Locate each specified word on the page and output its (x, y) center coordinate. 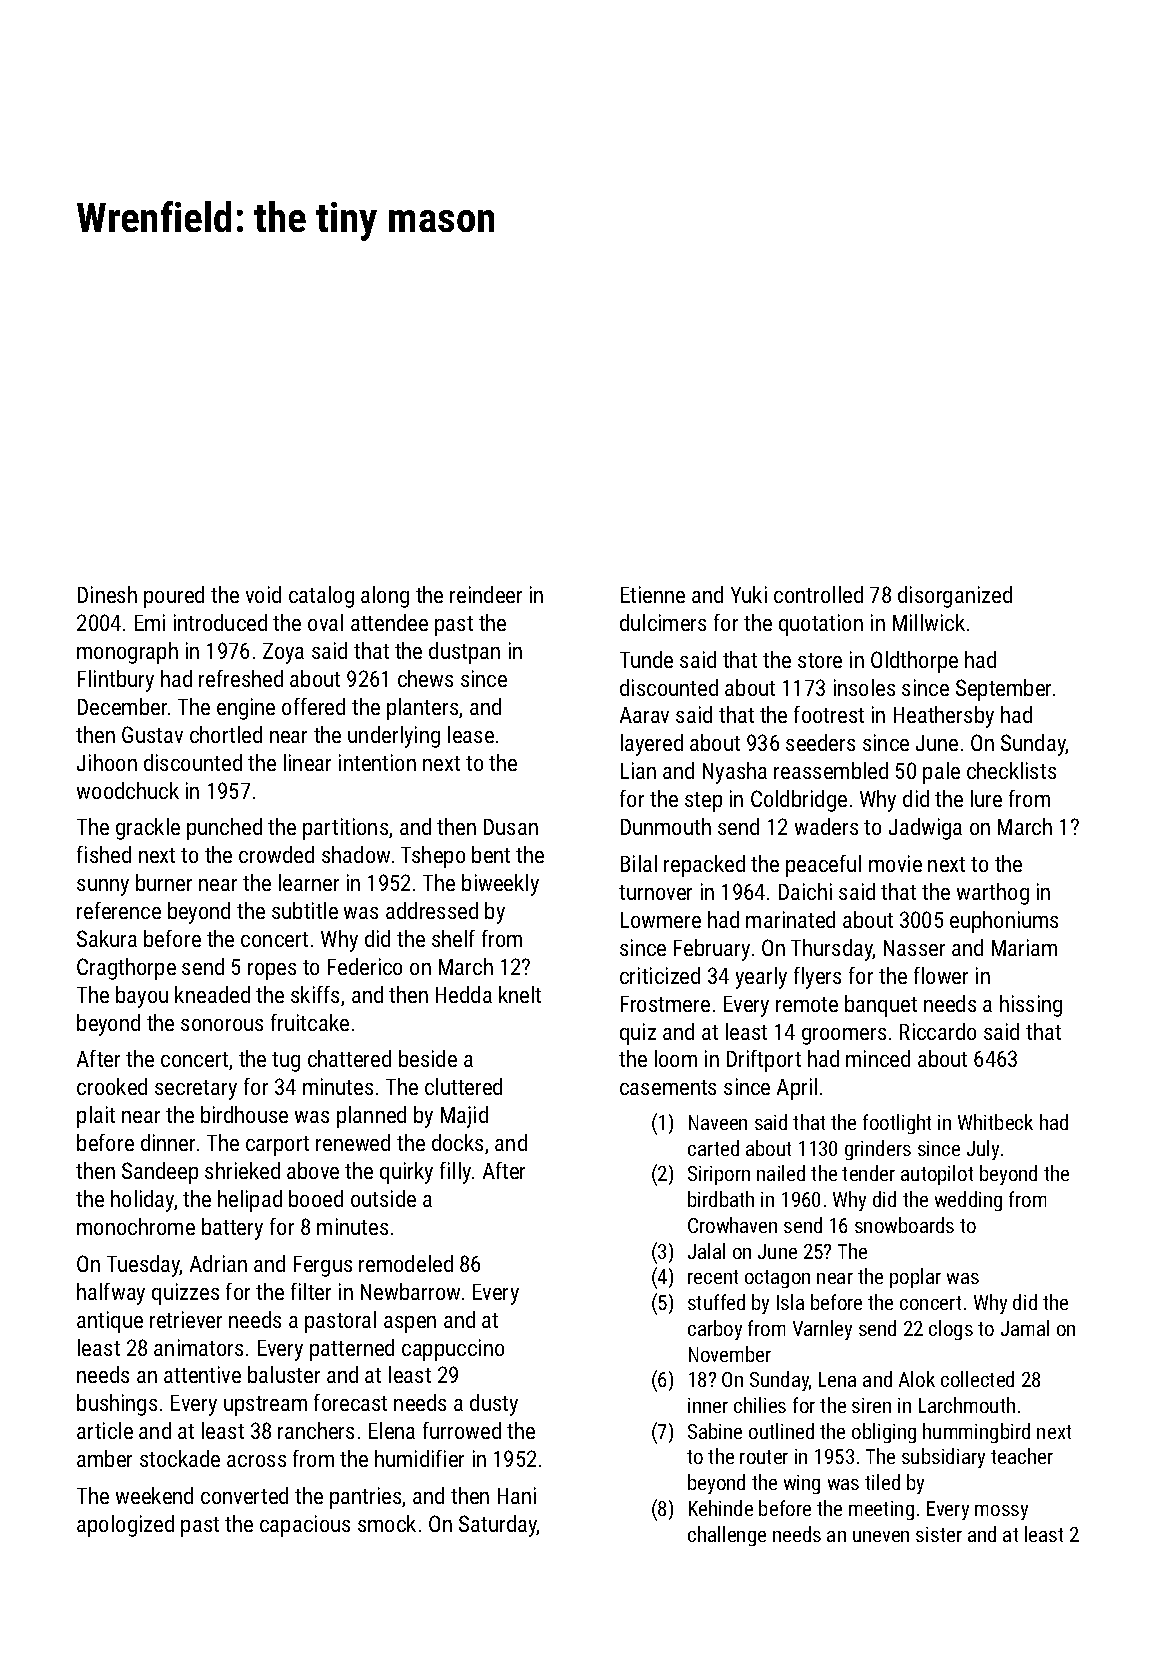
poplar (915, 1278)
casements (668, 1087)
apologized (125, 1526)
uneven (881, 1536)
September (1003, 690)
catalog (321, 597)
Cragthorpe (126, 969)
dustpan (464, 653)
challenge (727, 1536)
